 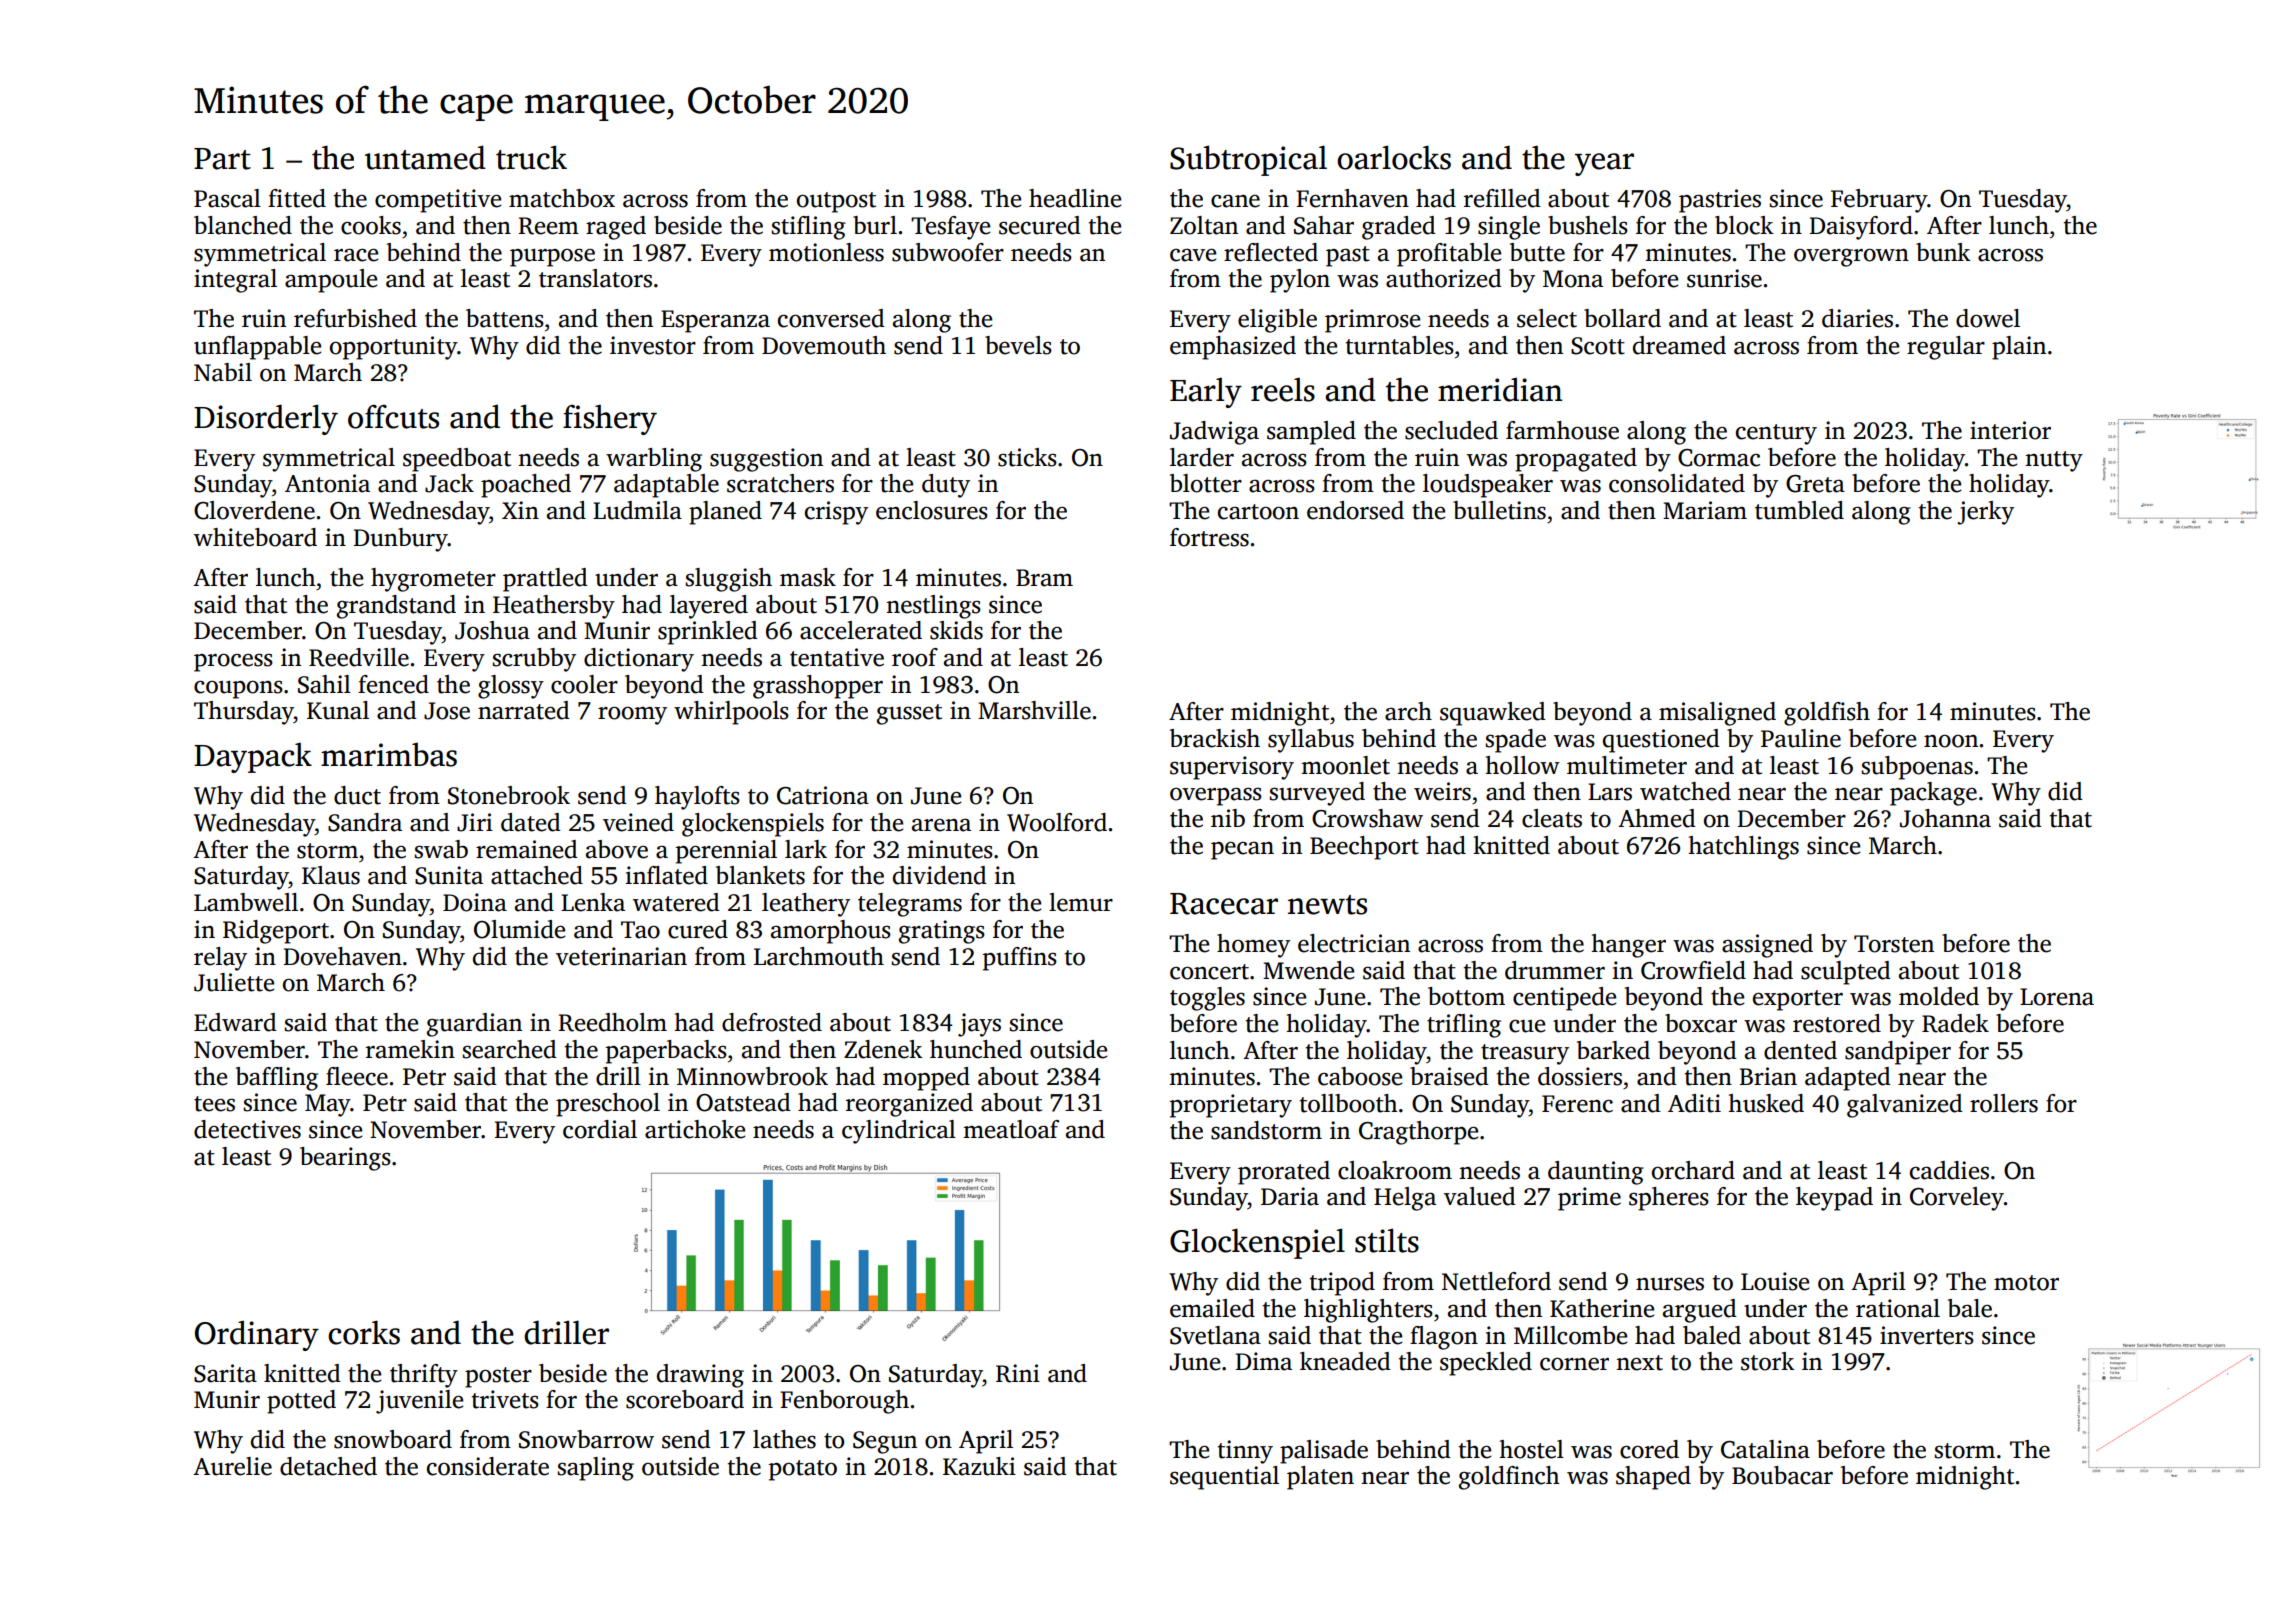 I want to click on highlighters, so click(x=1368, y=1311).
